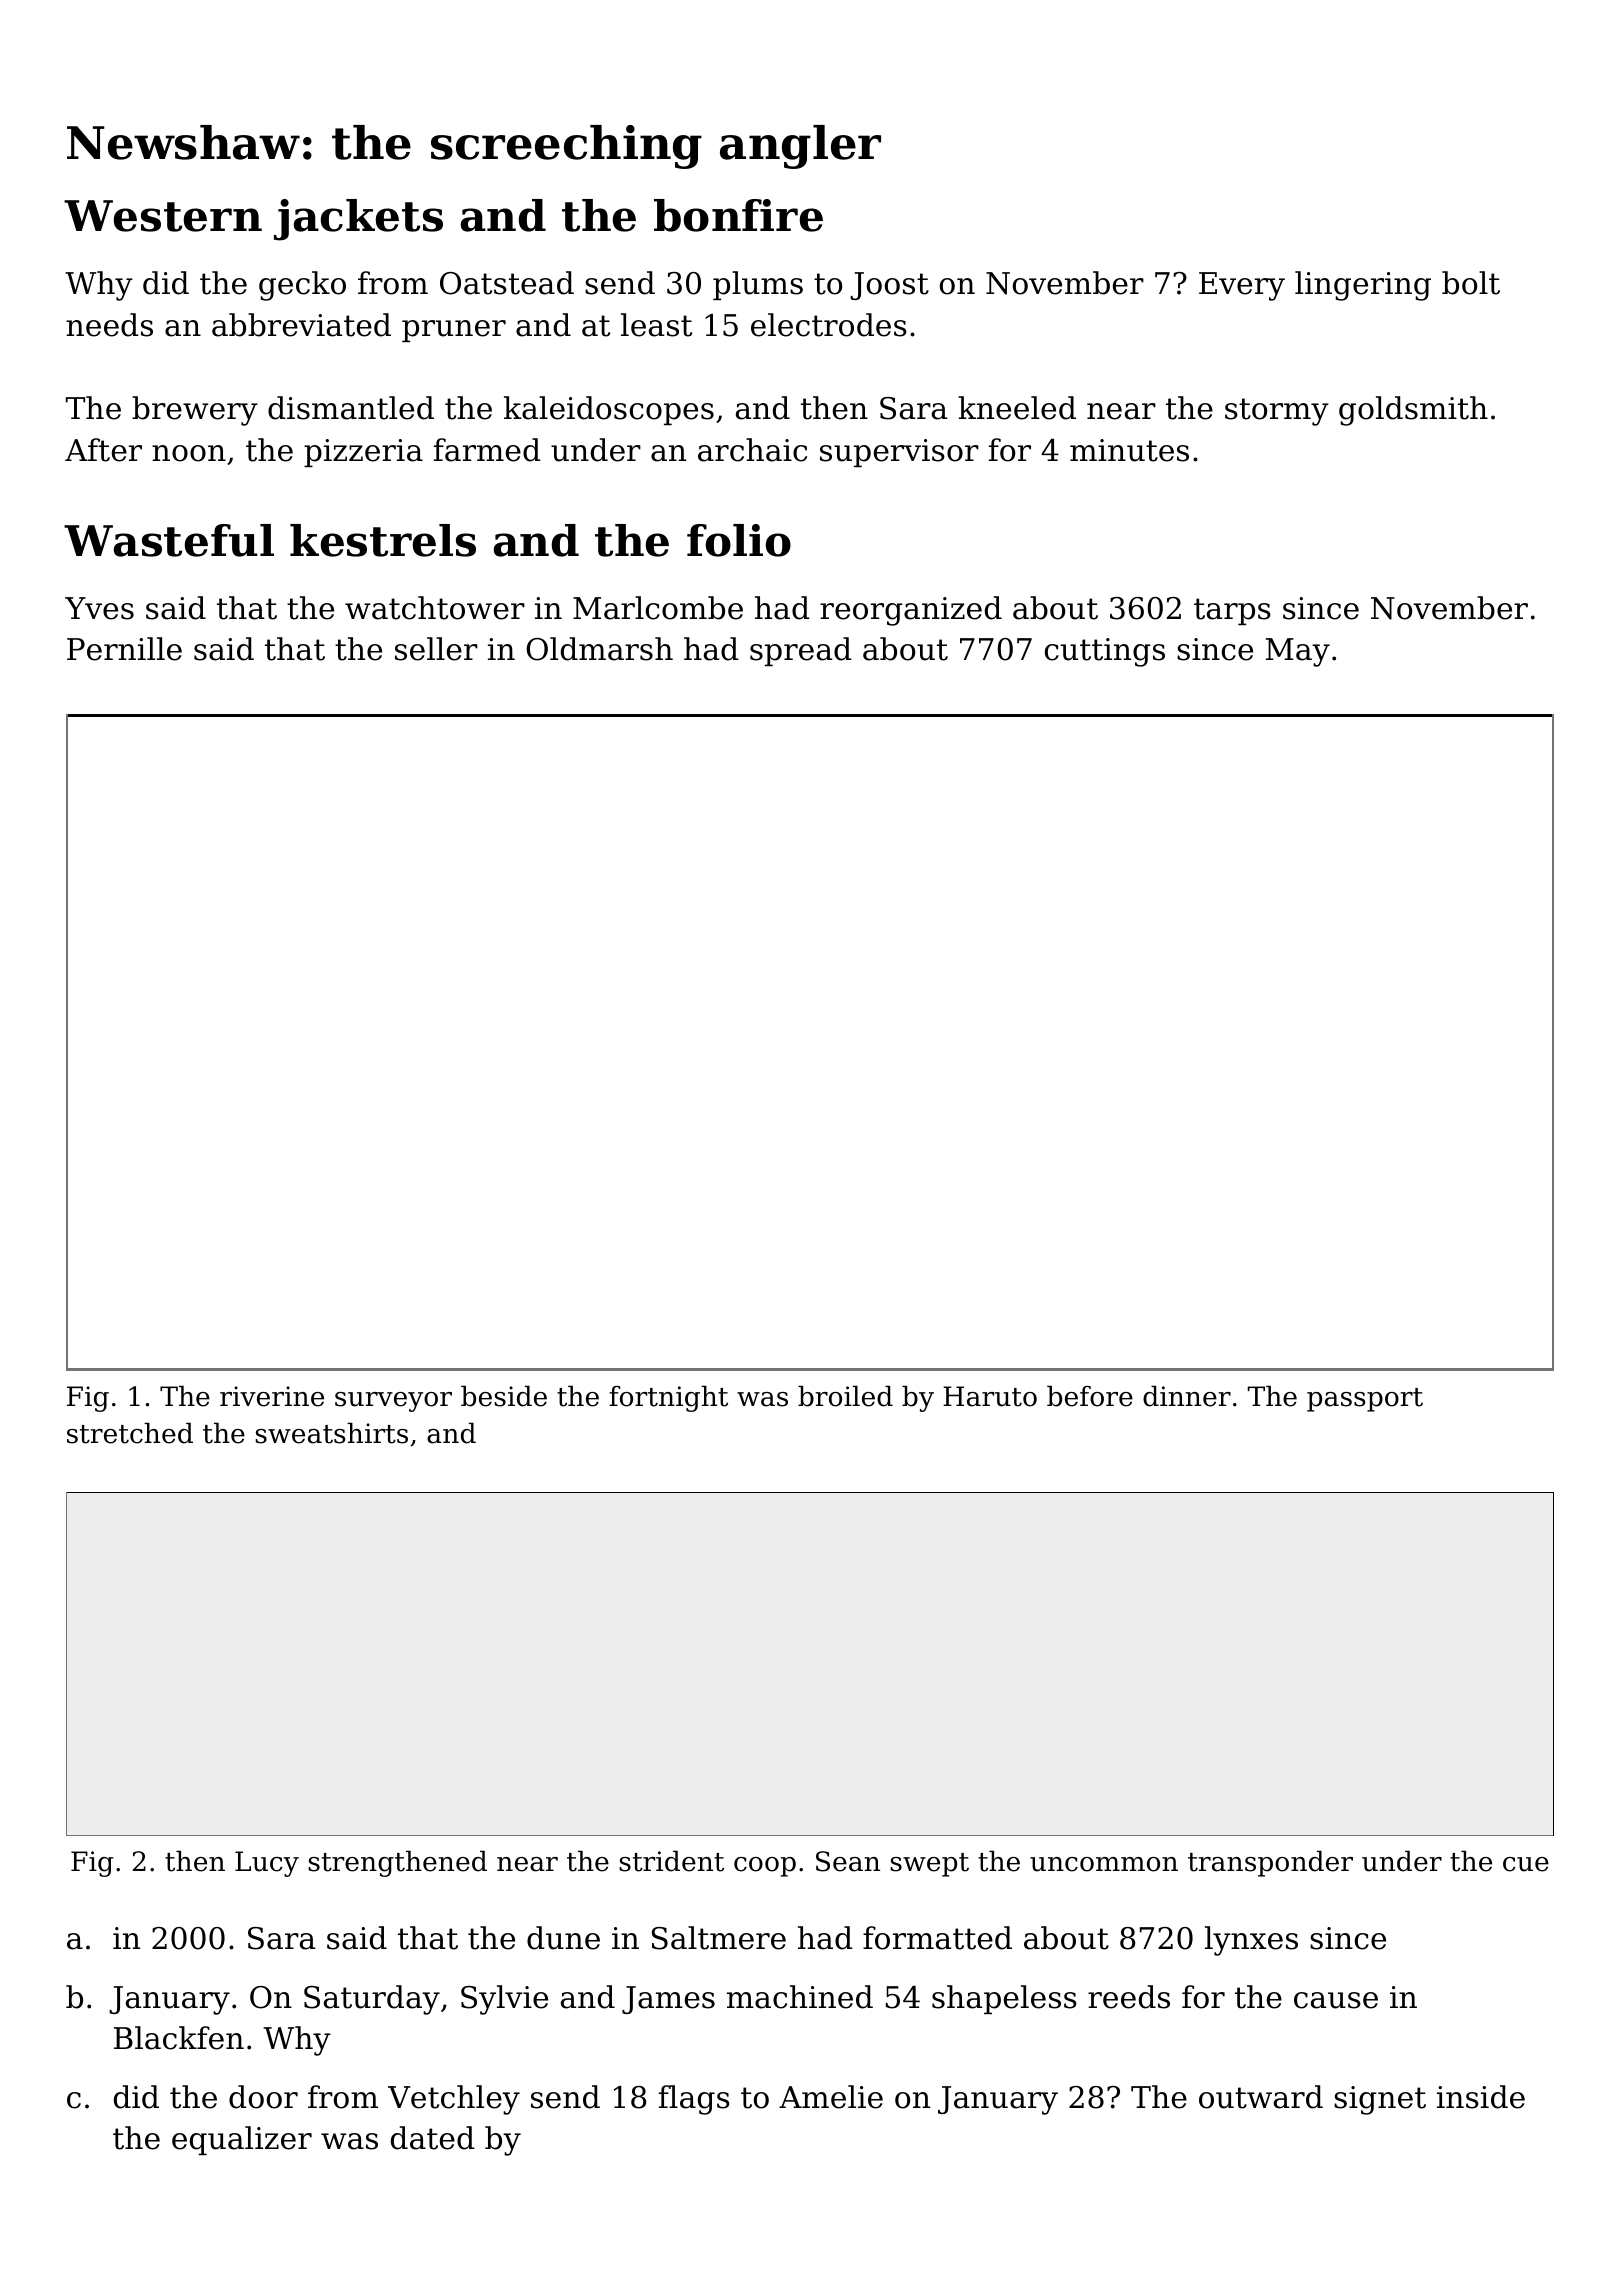 This document has width=1620, height=2292. What do you see at coordinates (169, 540) in the document?
I see `Wasteful` at bounding box center [169, 540].
